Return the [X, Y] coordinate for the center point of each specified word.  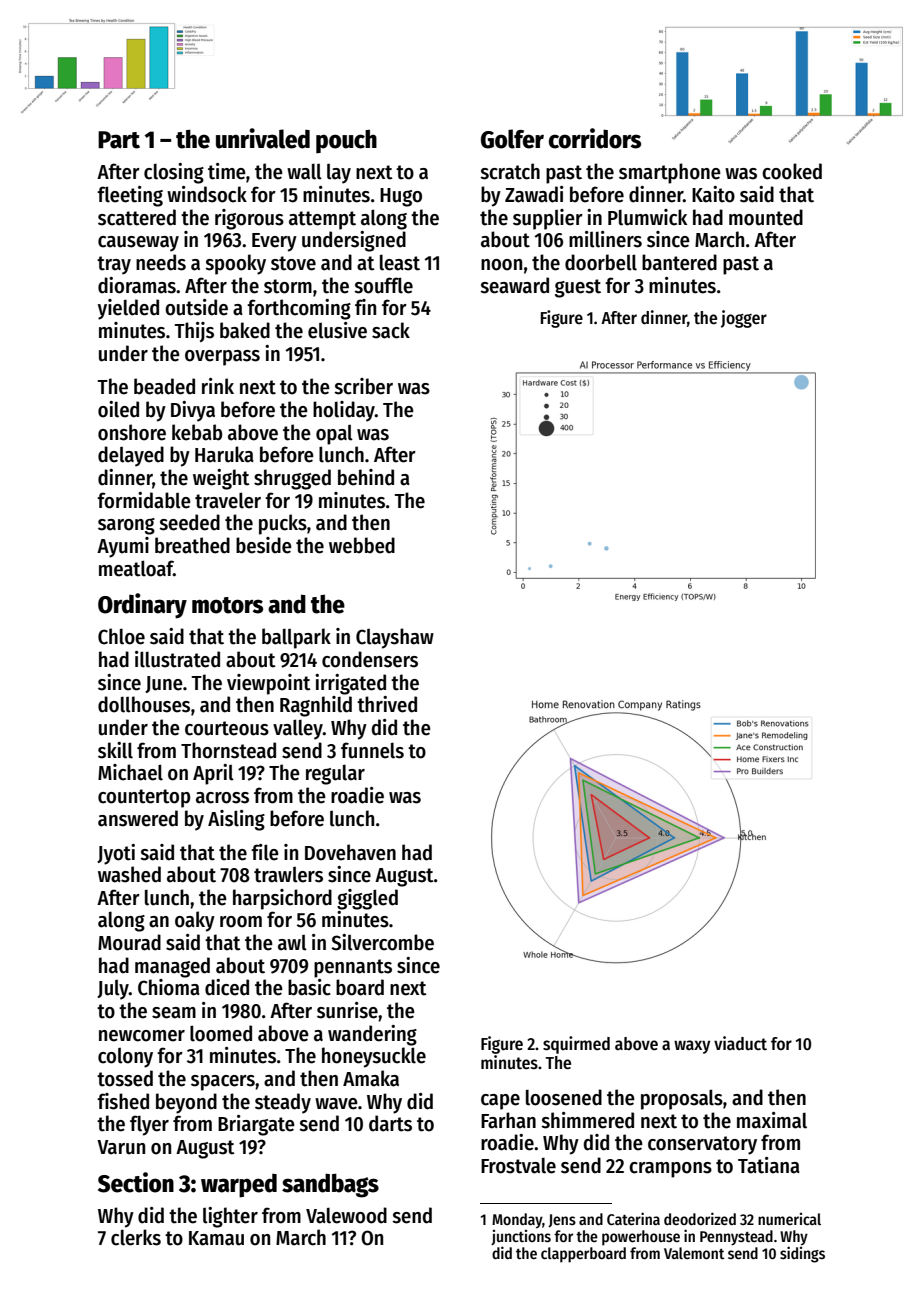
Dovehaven [350, 852]
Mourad [129, 942]
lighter [230, 1217]
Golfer [512, 139]
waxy [692, 1047]
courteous [227, 728]
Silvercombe [382, 942]
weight [221, 479]
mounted [766, 217]
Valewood [346, 1215]
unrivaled [263, 138]
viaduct [740, 1043]
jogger [744, 319]
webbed [362, 545]
